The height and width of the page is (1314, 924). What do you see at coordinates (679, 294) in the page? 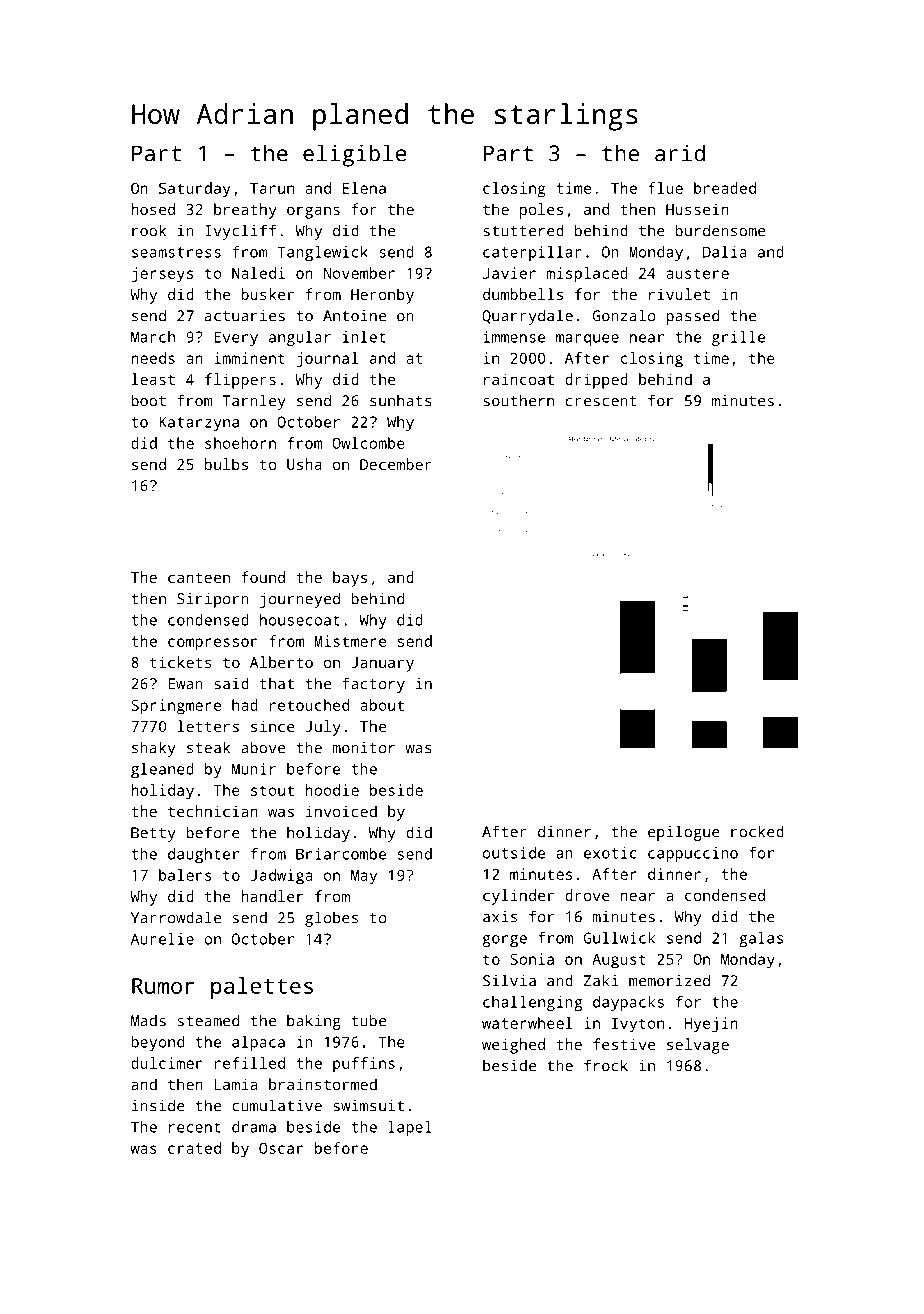
I see `rivulet` at bounding box center [679, 294].
